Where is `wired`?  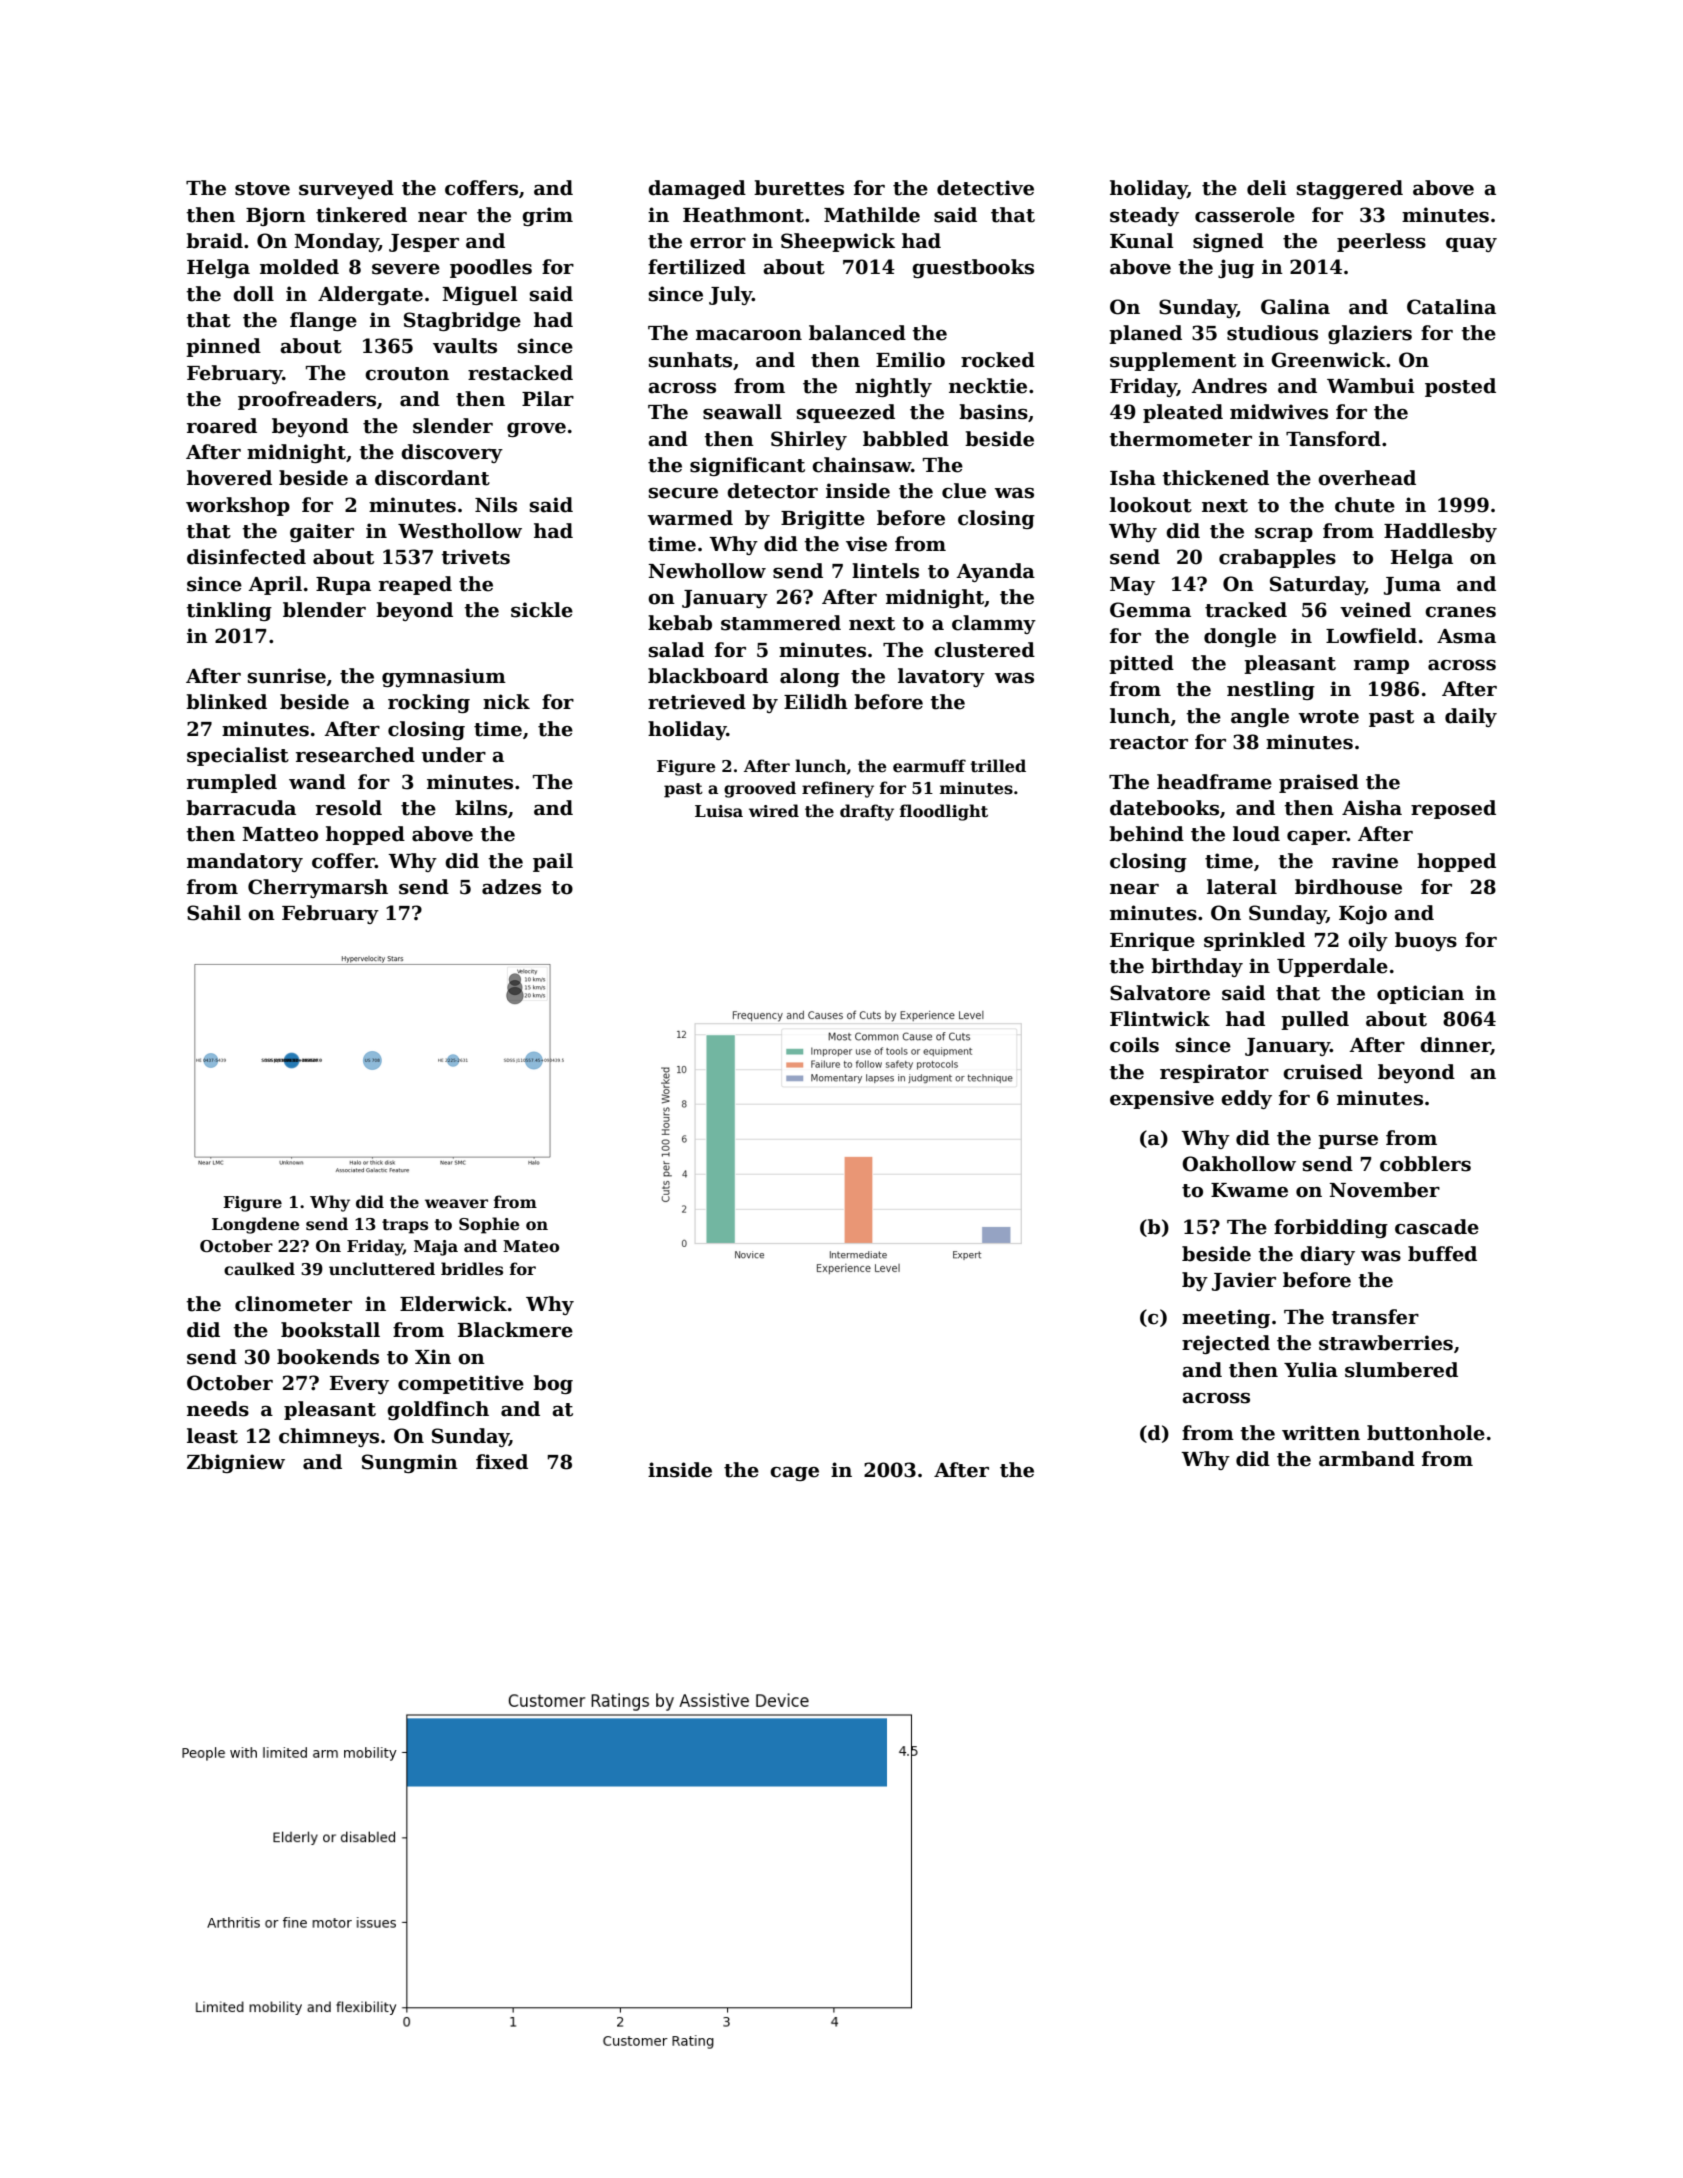
wired is located at coordinates (774, 811).
